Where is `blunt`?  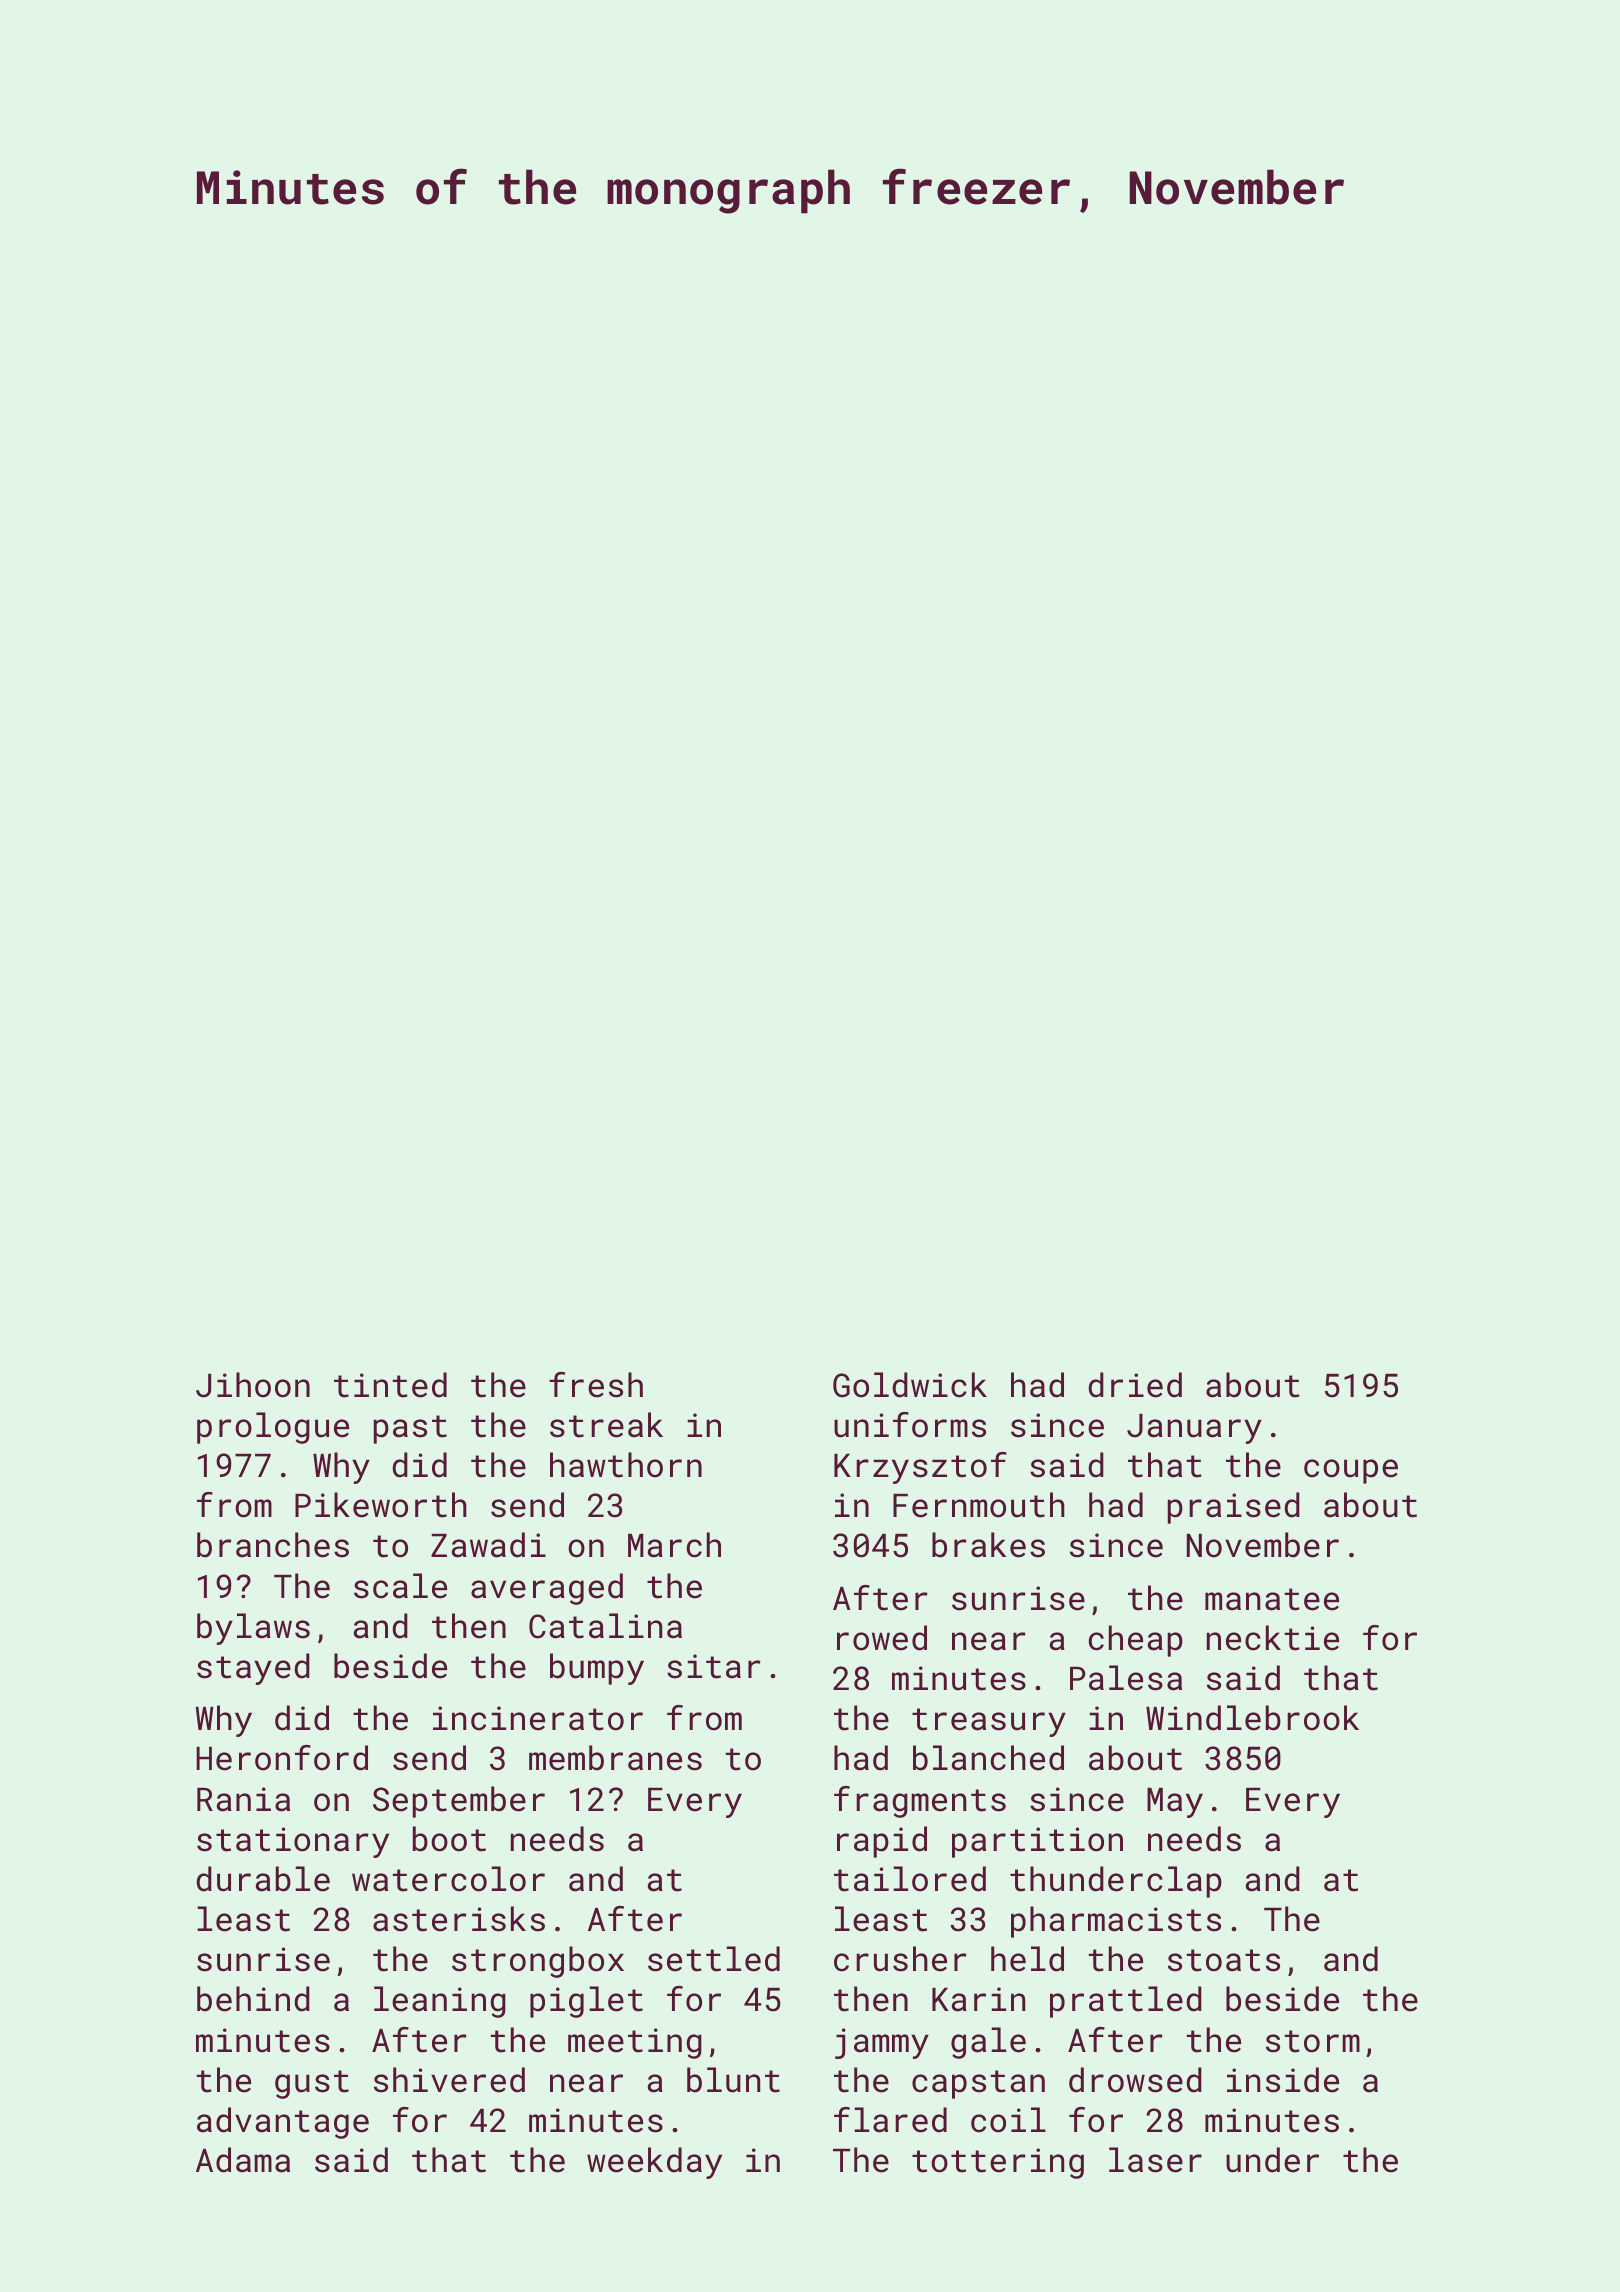
blunt is located at coordinates (733, 2080).
